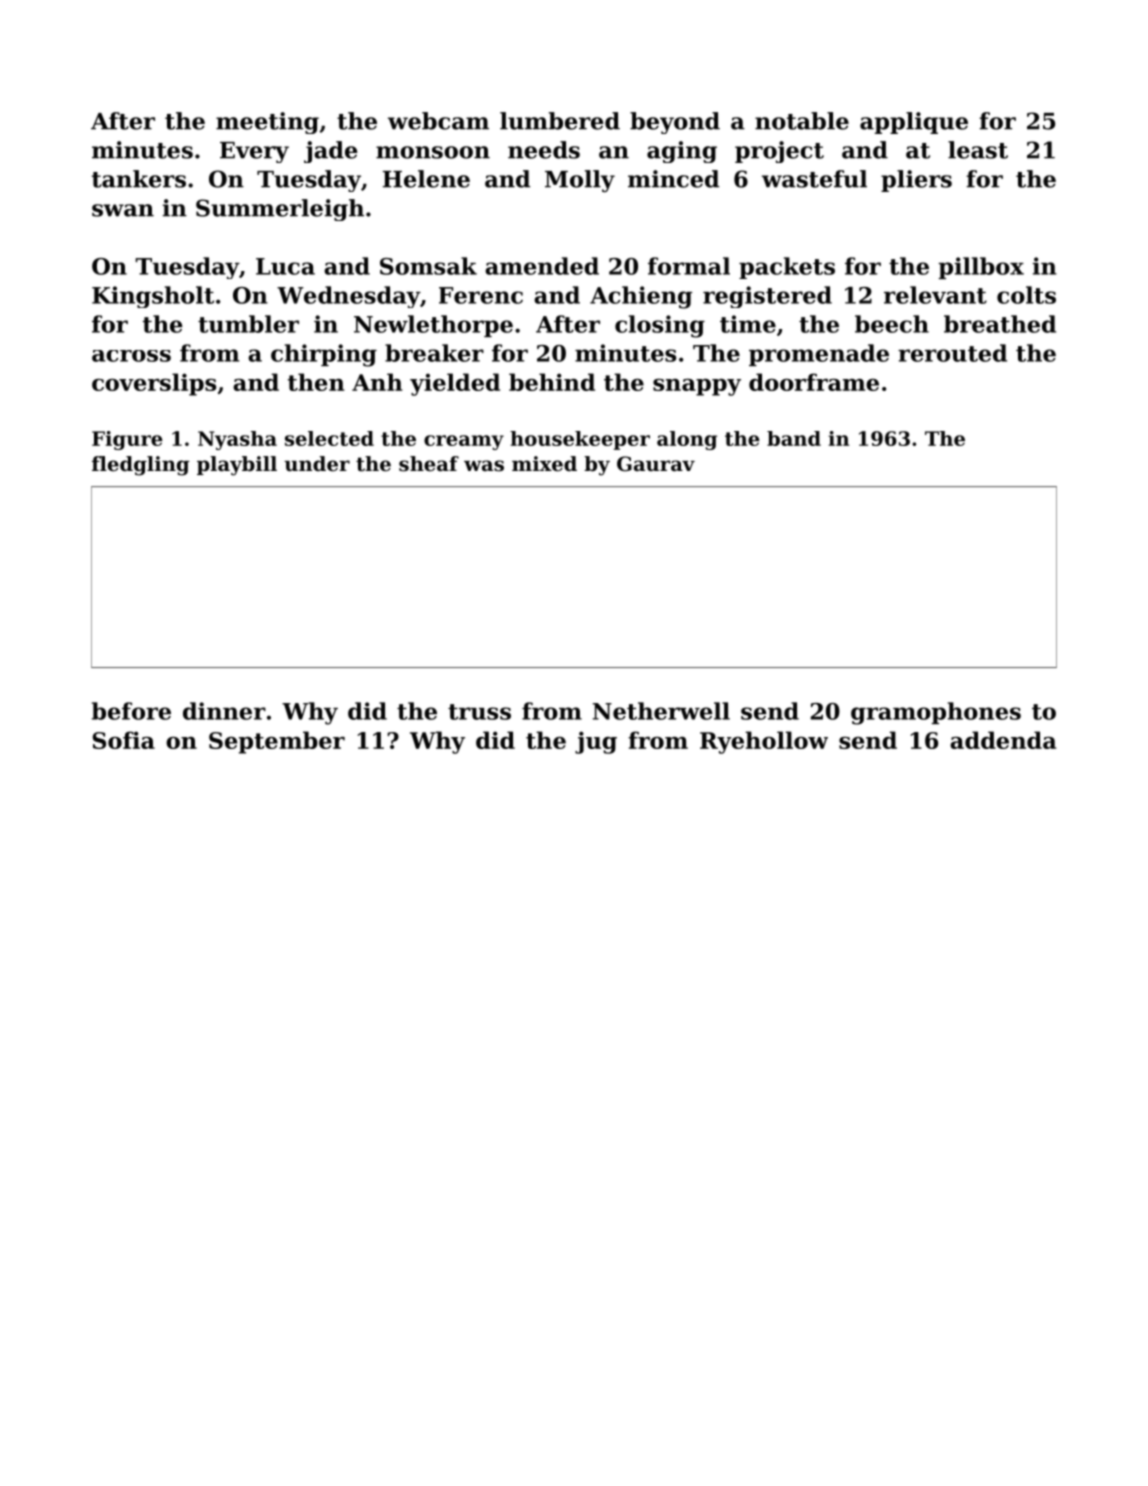 The width and height of the screenshot is (1148, 1486). What do you see at coordinates (131, 356) in the screenshot?
I see `across` at bounding box center [131, 356].
